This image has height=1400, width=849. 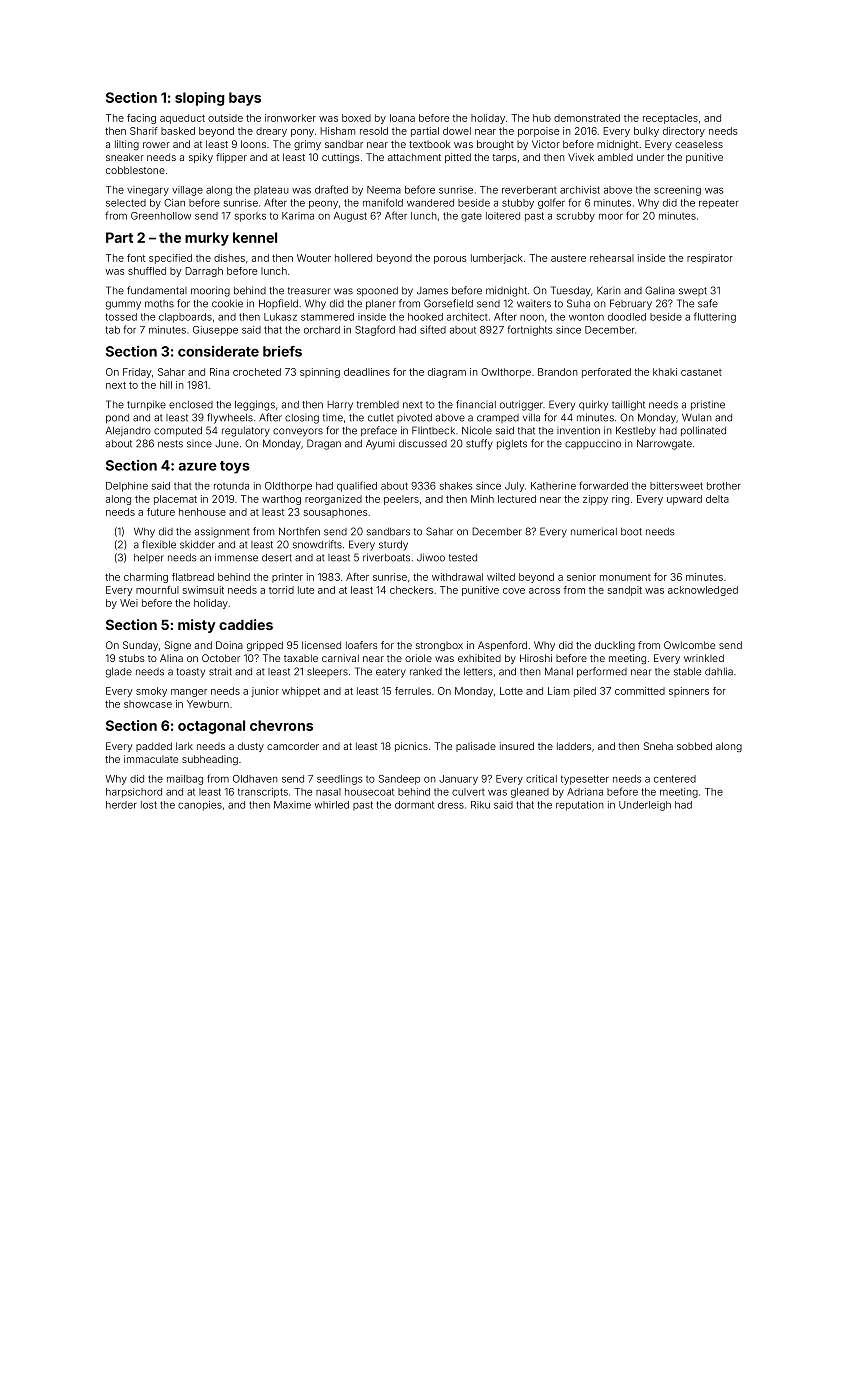 What do you see at coordinates (148, 704) in the image?
I see `showcase` at bounding box center [148, 704].
